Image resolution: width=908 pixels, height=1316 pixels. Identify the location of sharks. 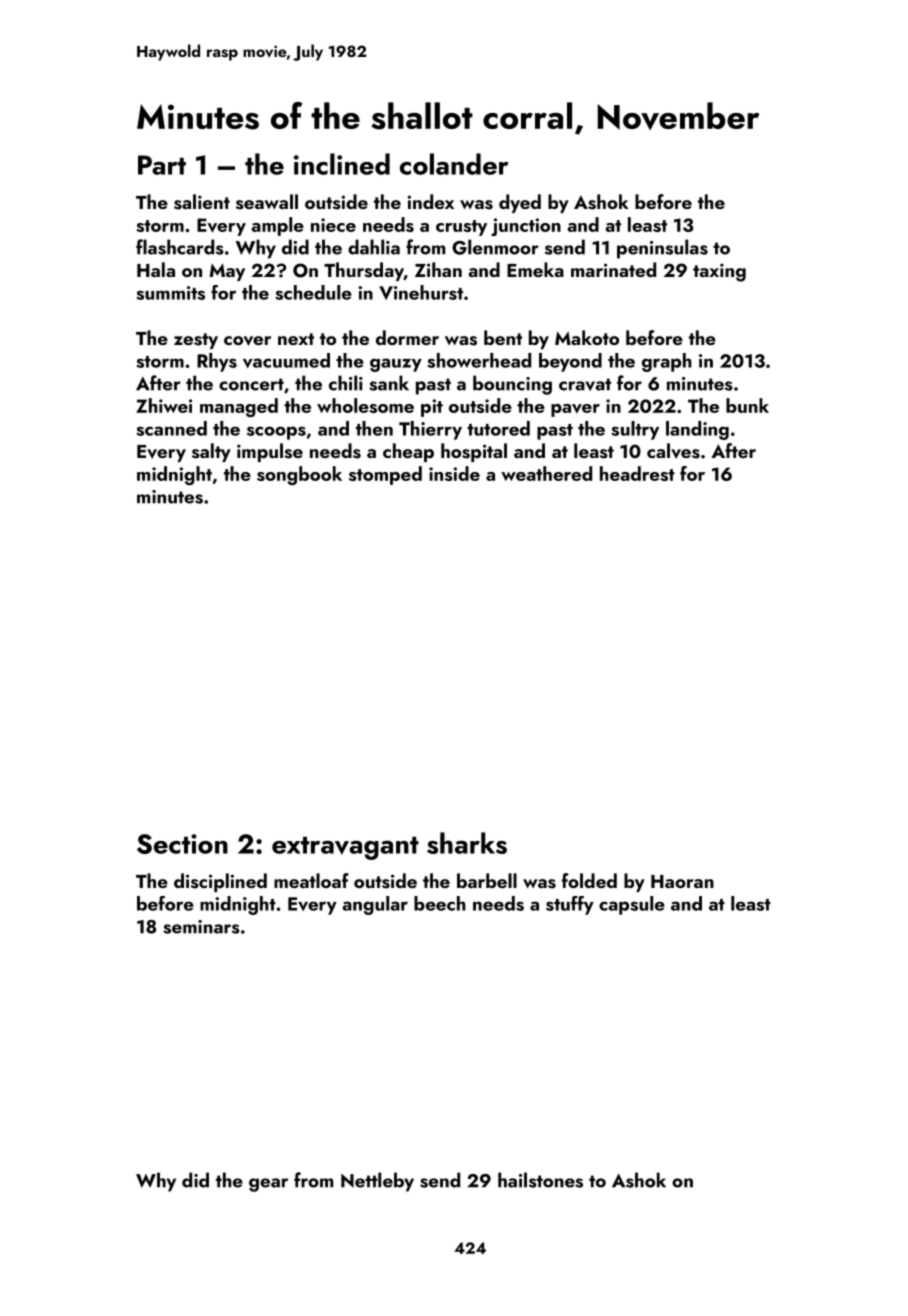
(467, 843).
